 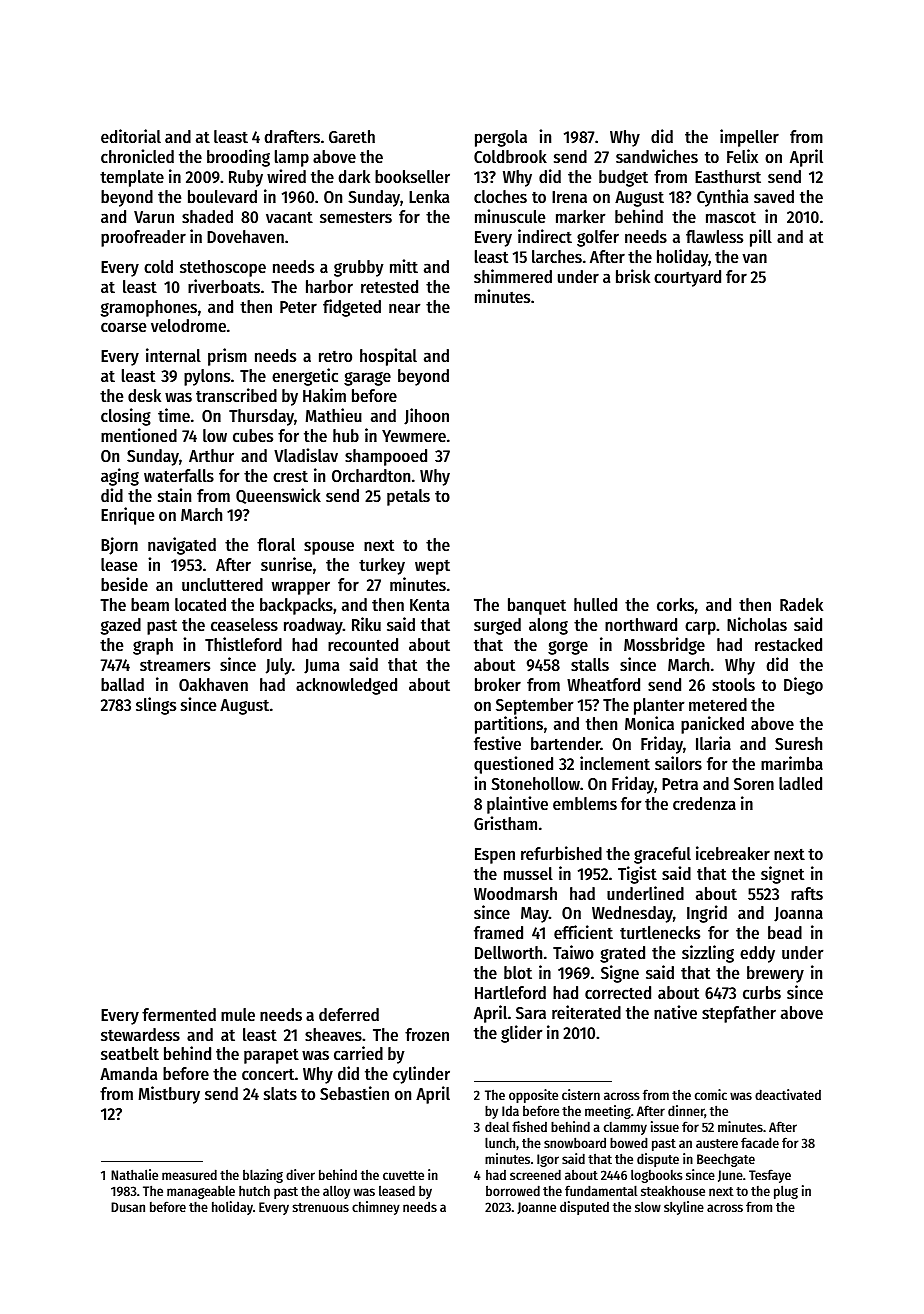 What do you see at coordinates (156, 706) in the image?
I see `slings` at bounding box center [156, 706].
